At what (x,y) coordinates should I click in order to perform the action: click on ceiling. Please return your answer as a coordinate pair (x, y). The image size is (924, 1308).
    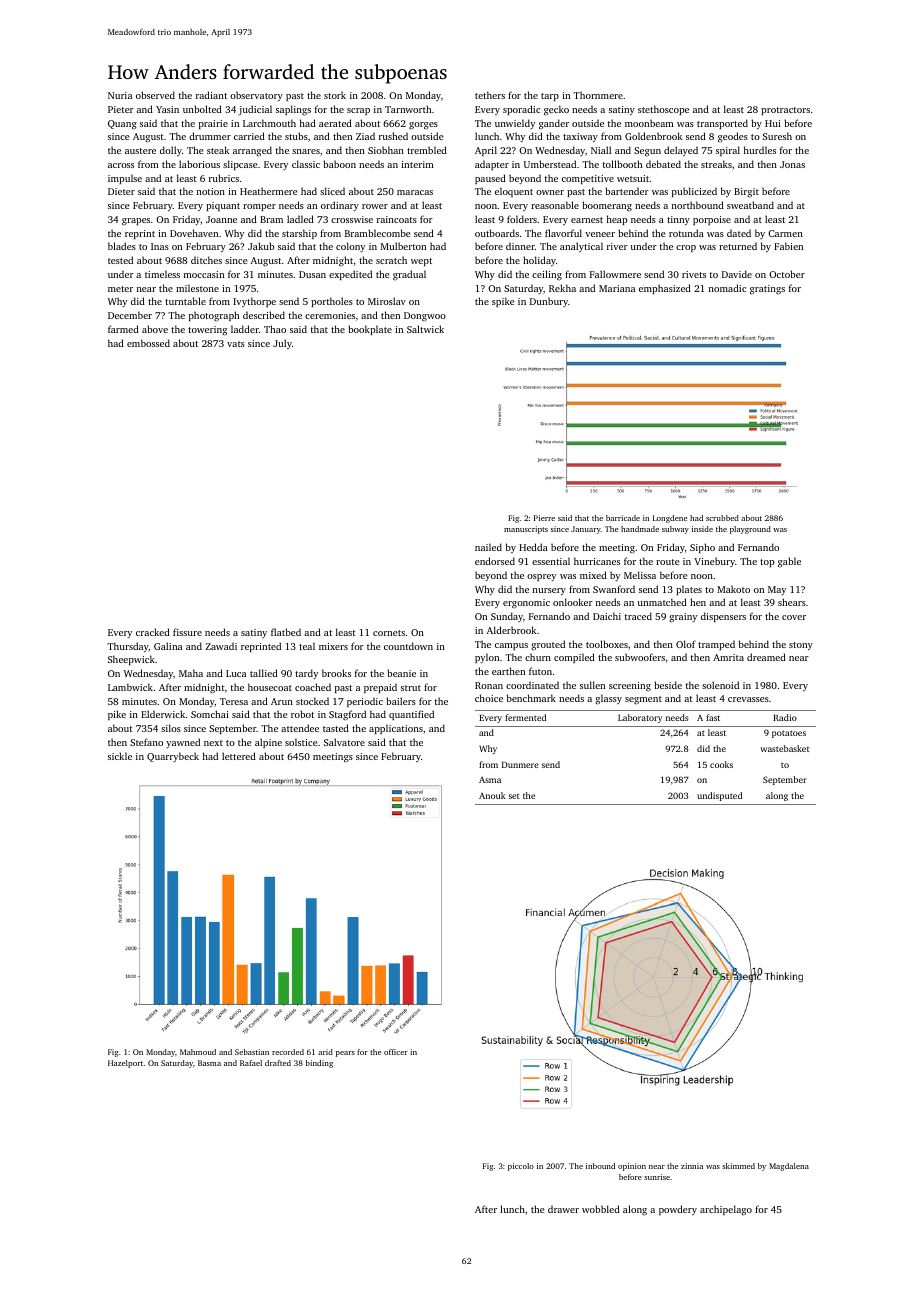
    Looking at the image, I should click on (547, 275).
